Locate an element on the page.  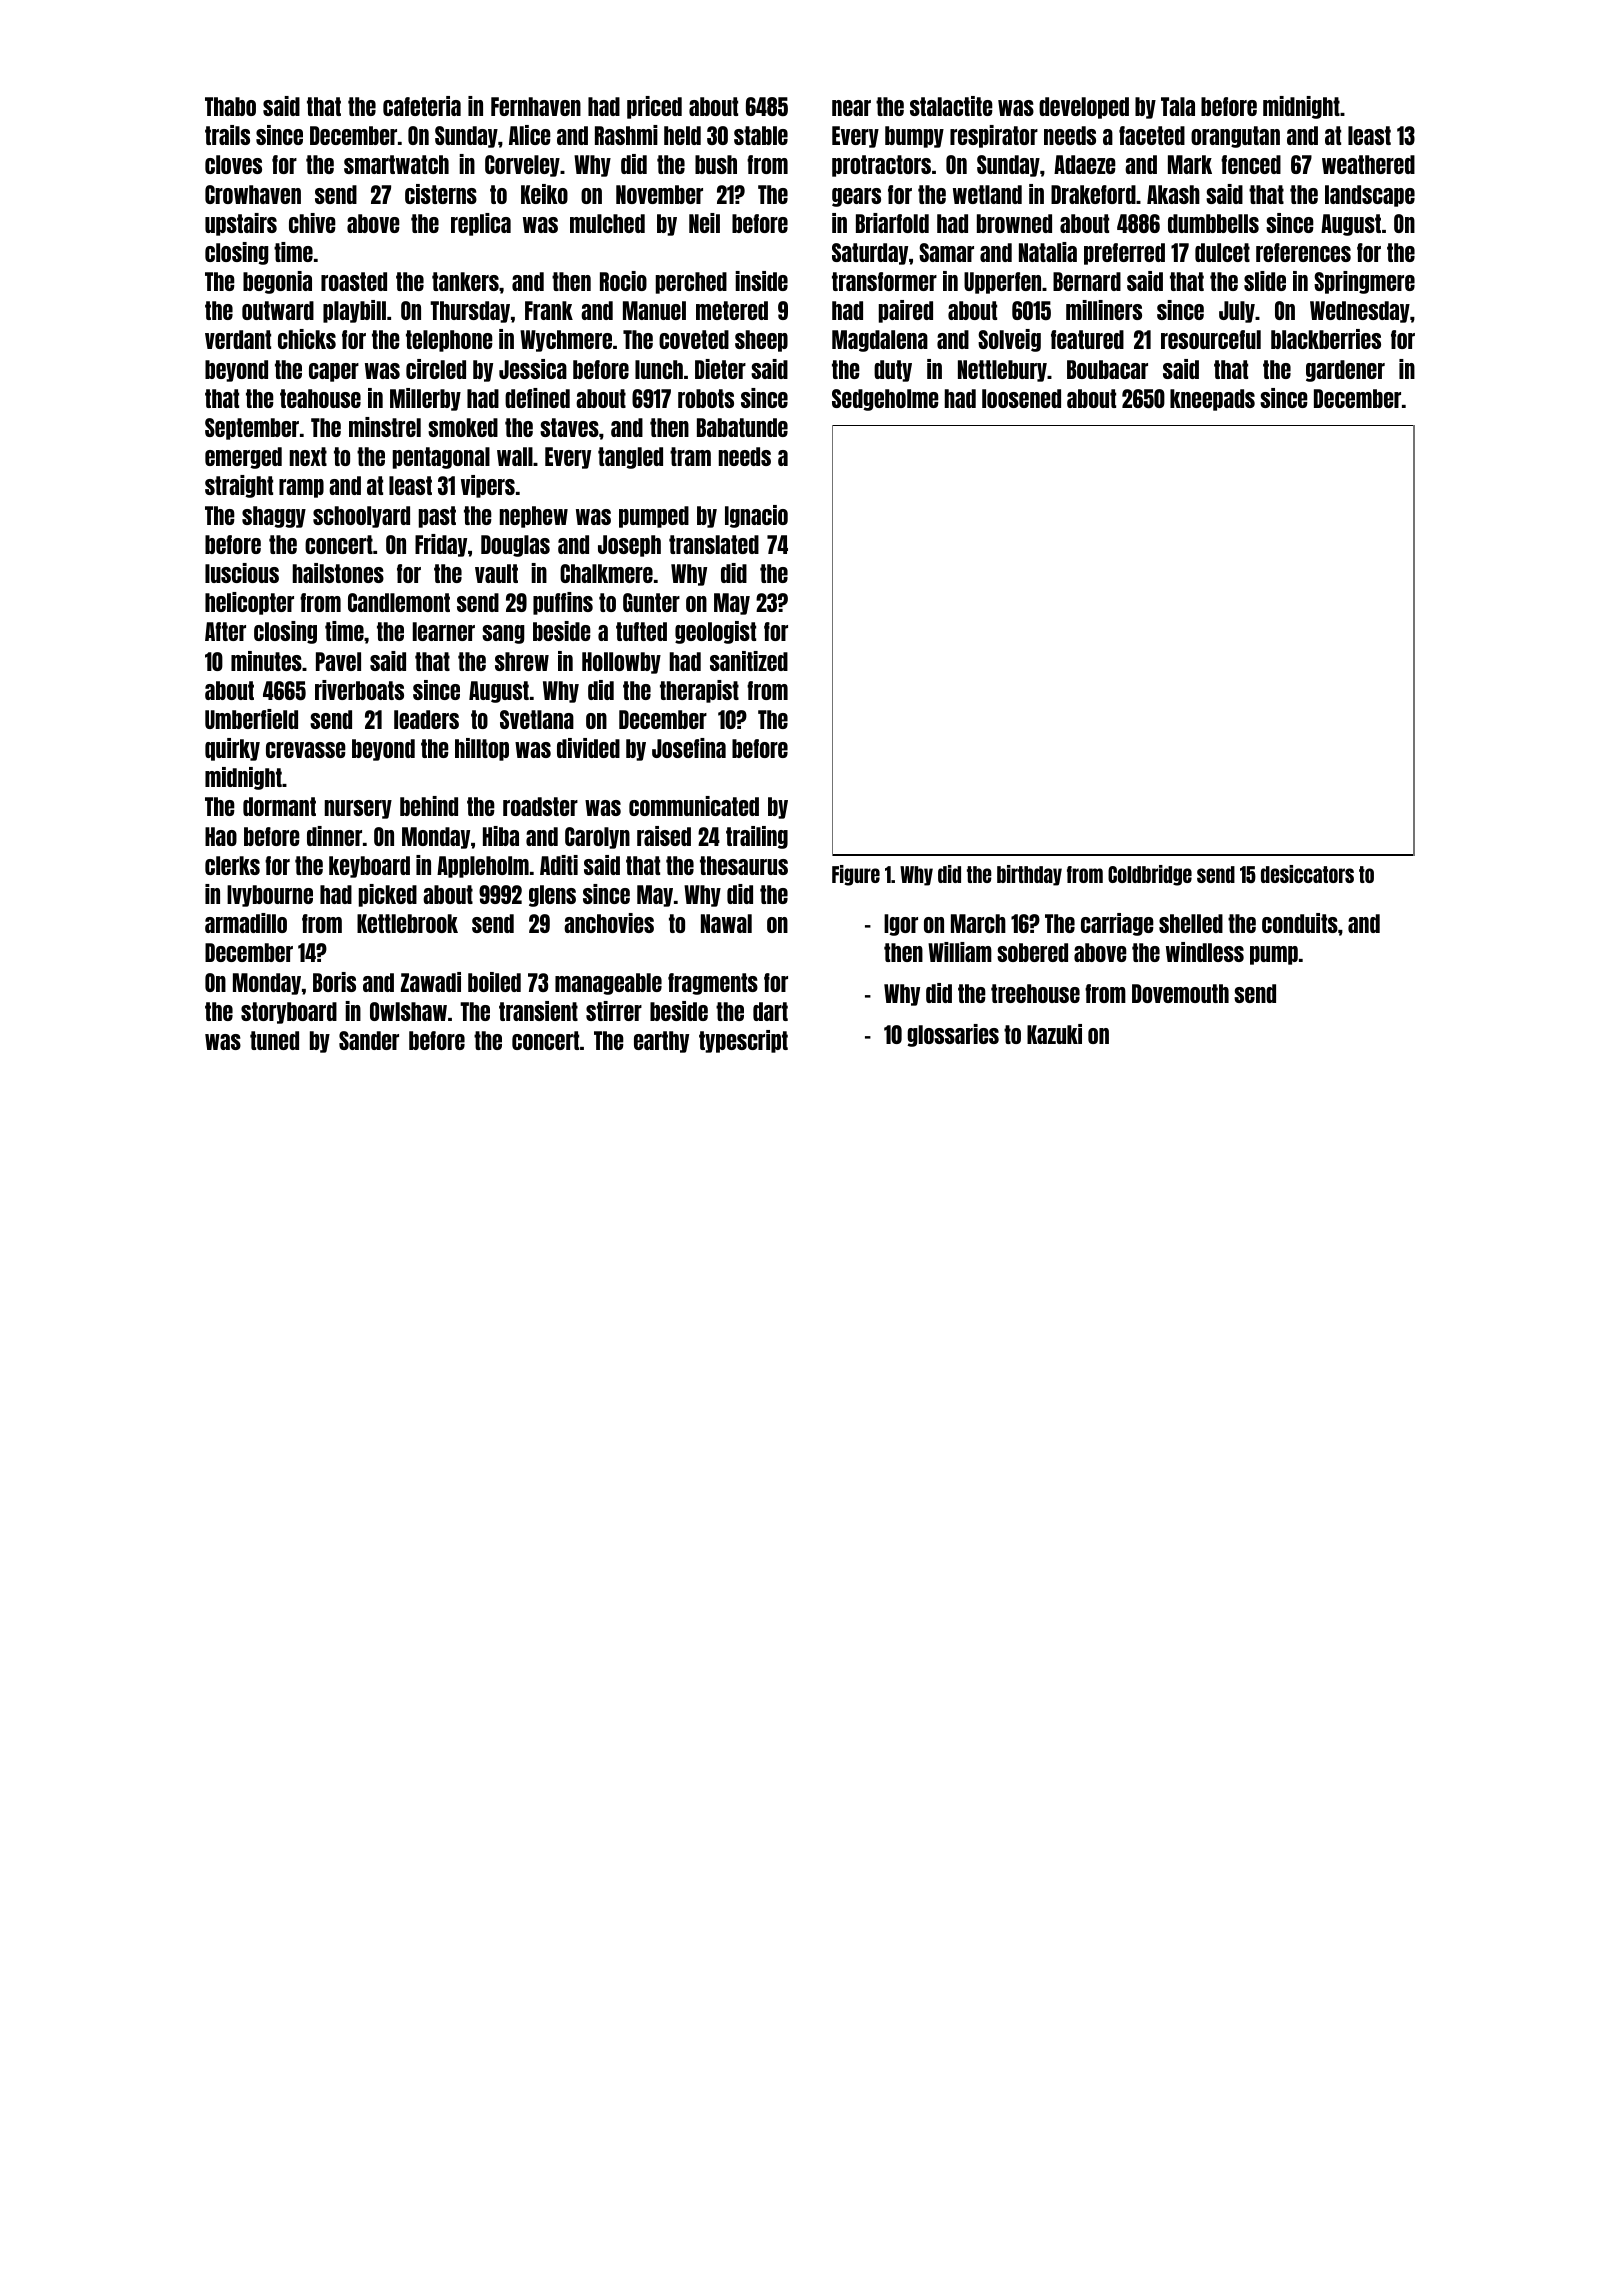
paired is located at coordinates (906, 311).
